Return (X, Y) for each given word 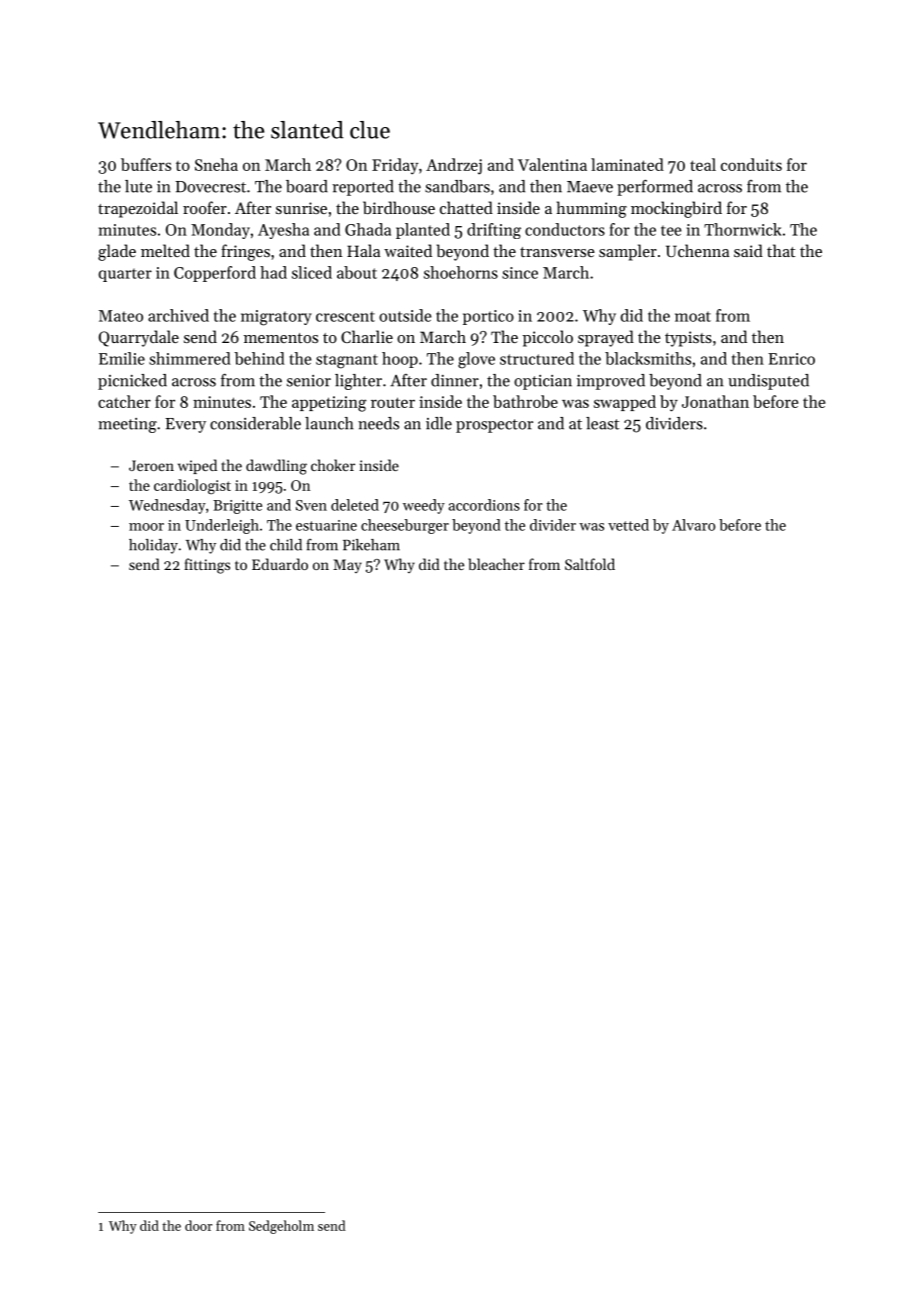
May (347, 566)
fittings (207, 566)
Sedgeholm (281, 1227)
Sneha (216, 164)
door (198, 1225)
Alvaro (693, 525)
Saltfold (590, 564)
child (286, 545)
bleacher (496, 564)
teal (703, 164)
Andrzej (454, 166)
